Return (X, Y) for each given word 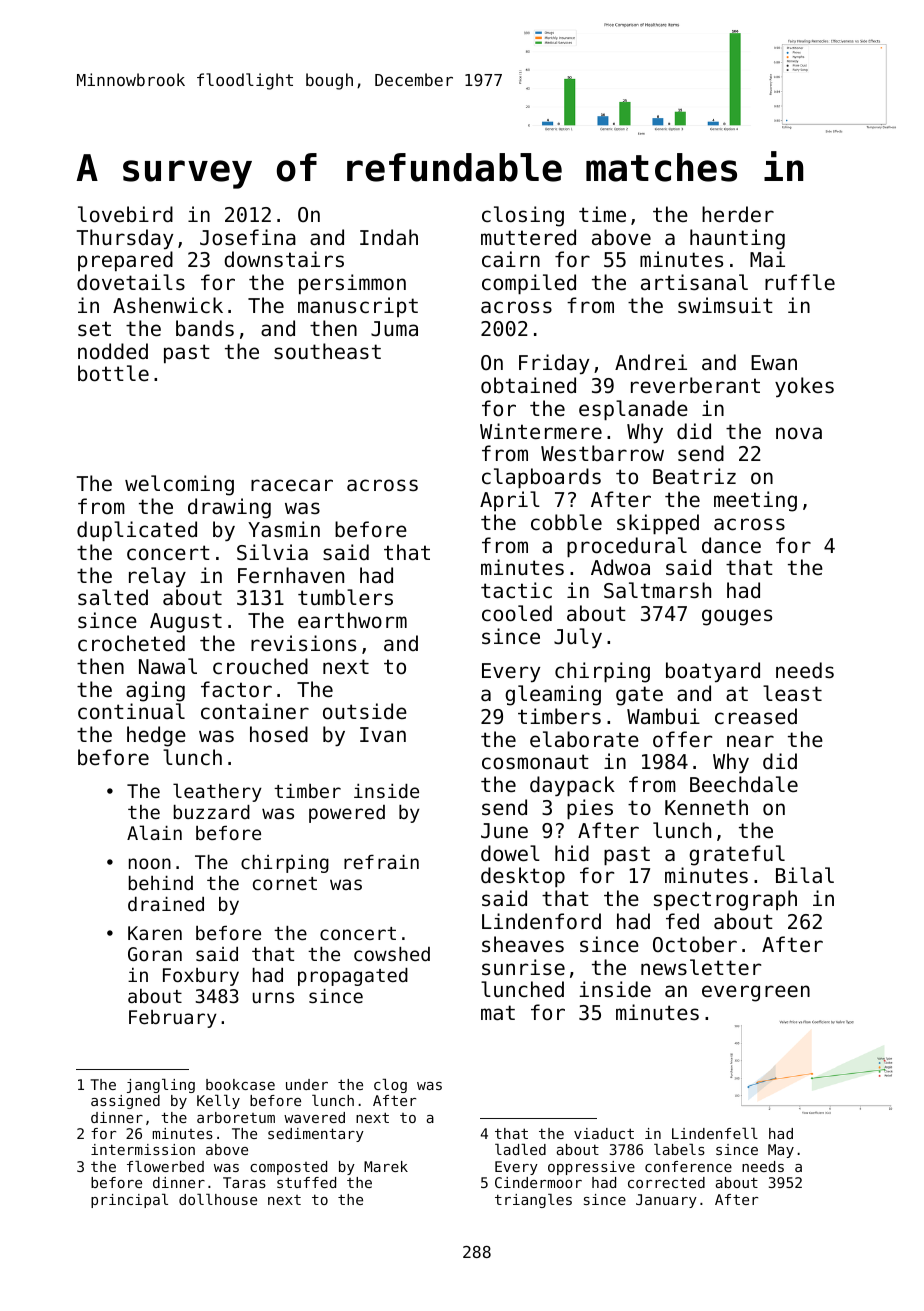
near (750, 741)
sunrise (523, 967)
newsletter (701, 967)
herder (738, 214)
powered (347, 814)
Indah (389, 237)
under (307, 1084)
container (255, 711)
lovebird (125, 214)
